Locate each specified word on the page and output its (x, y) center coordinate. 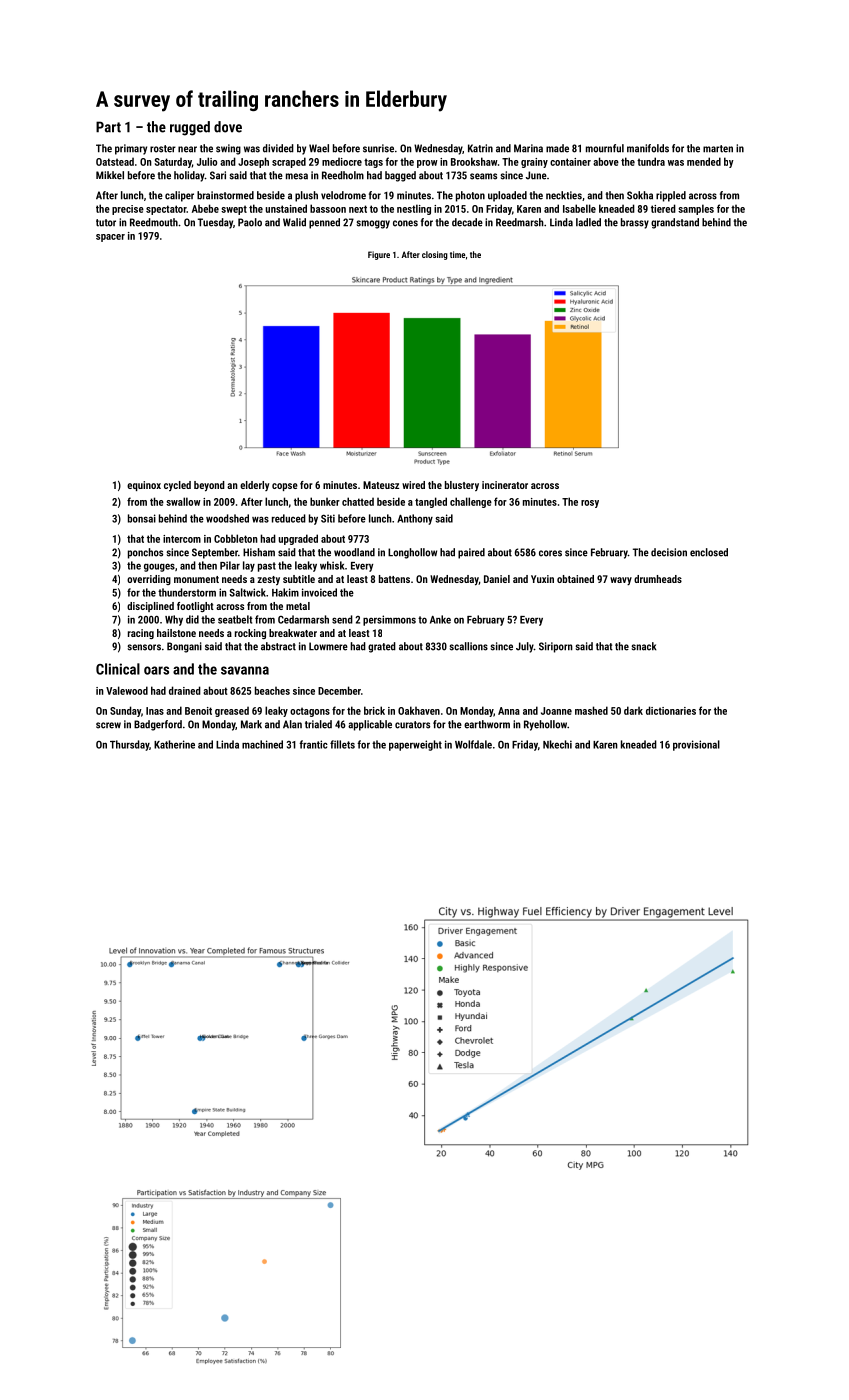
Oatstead (115, 161)
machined (262, 744)
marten (718, 149)
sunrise (378, 148)
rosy (590, 504)
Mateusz (381, 485)
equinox (144, 486)
